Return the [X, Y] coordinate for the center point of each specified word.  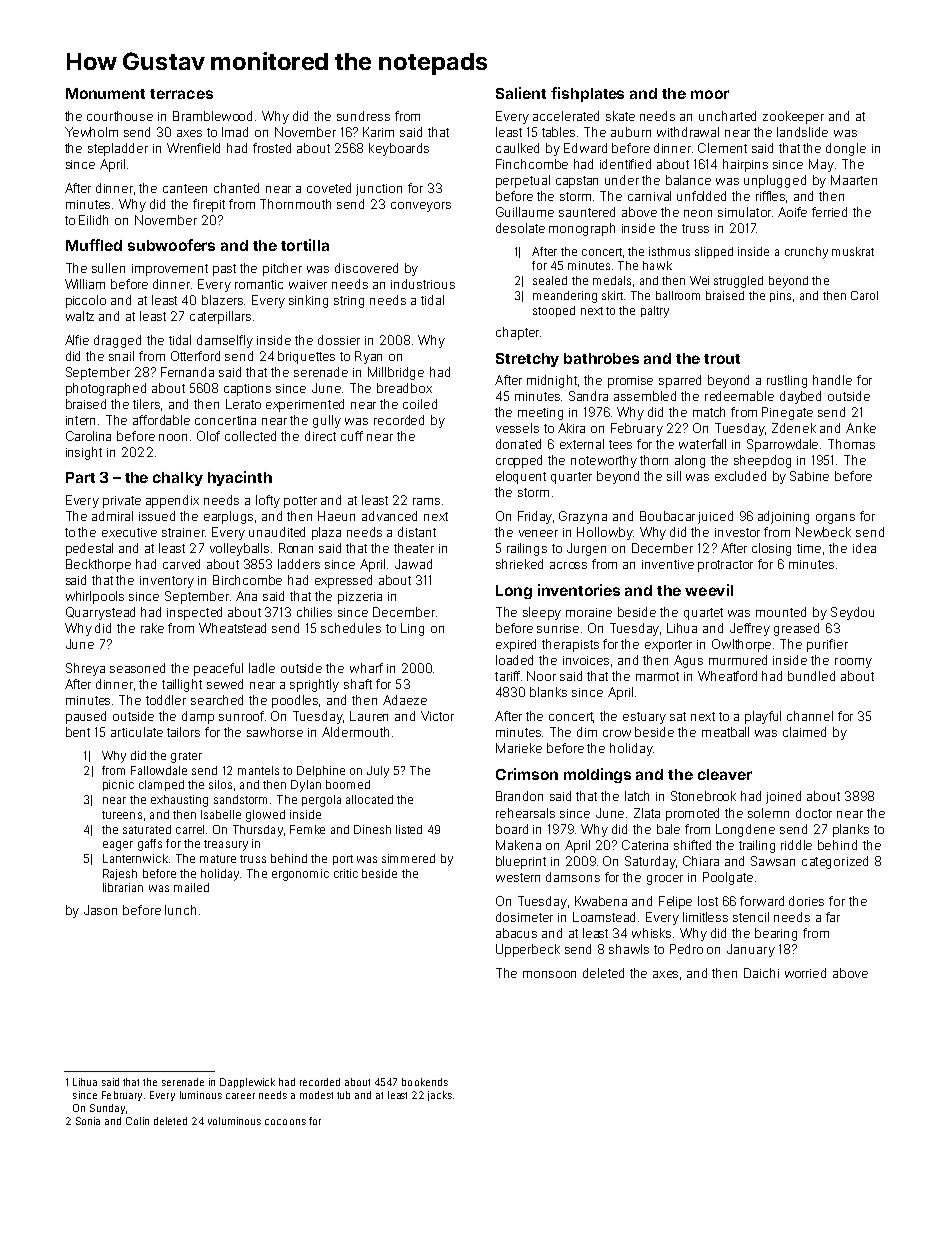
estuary [644, 718]
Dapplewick [247, 1083]
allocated [369, 799]
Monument [105, 93]
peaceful [218, 669]
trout [722, 359]
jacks [440, 1096]
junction [379, 190]
